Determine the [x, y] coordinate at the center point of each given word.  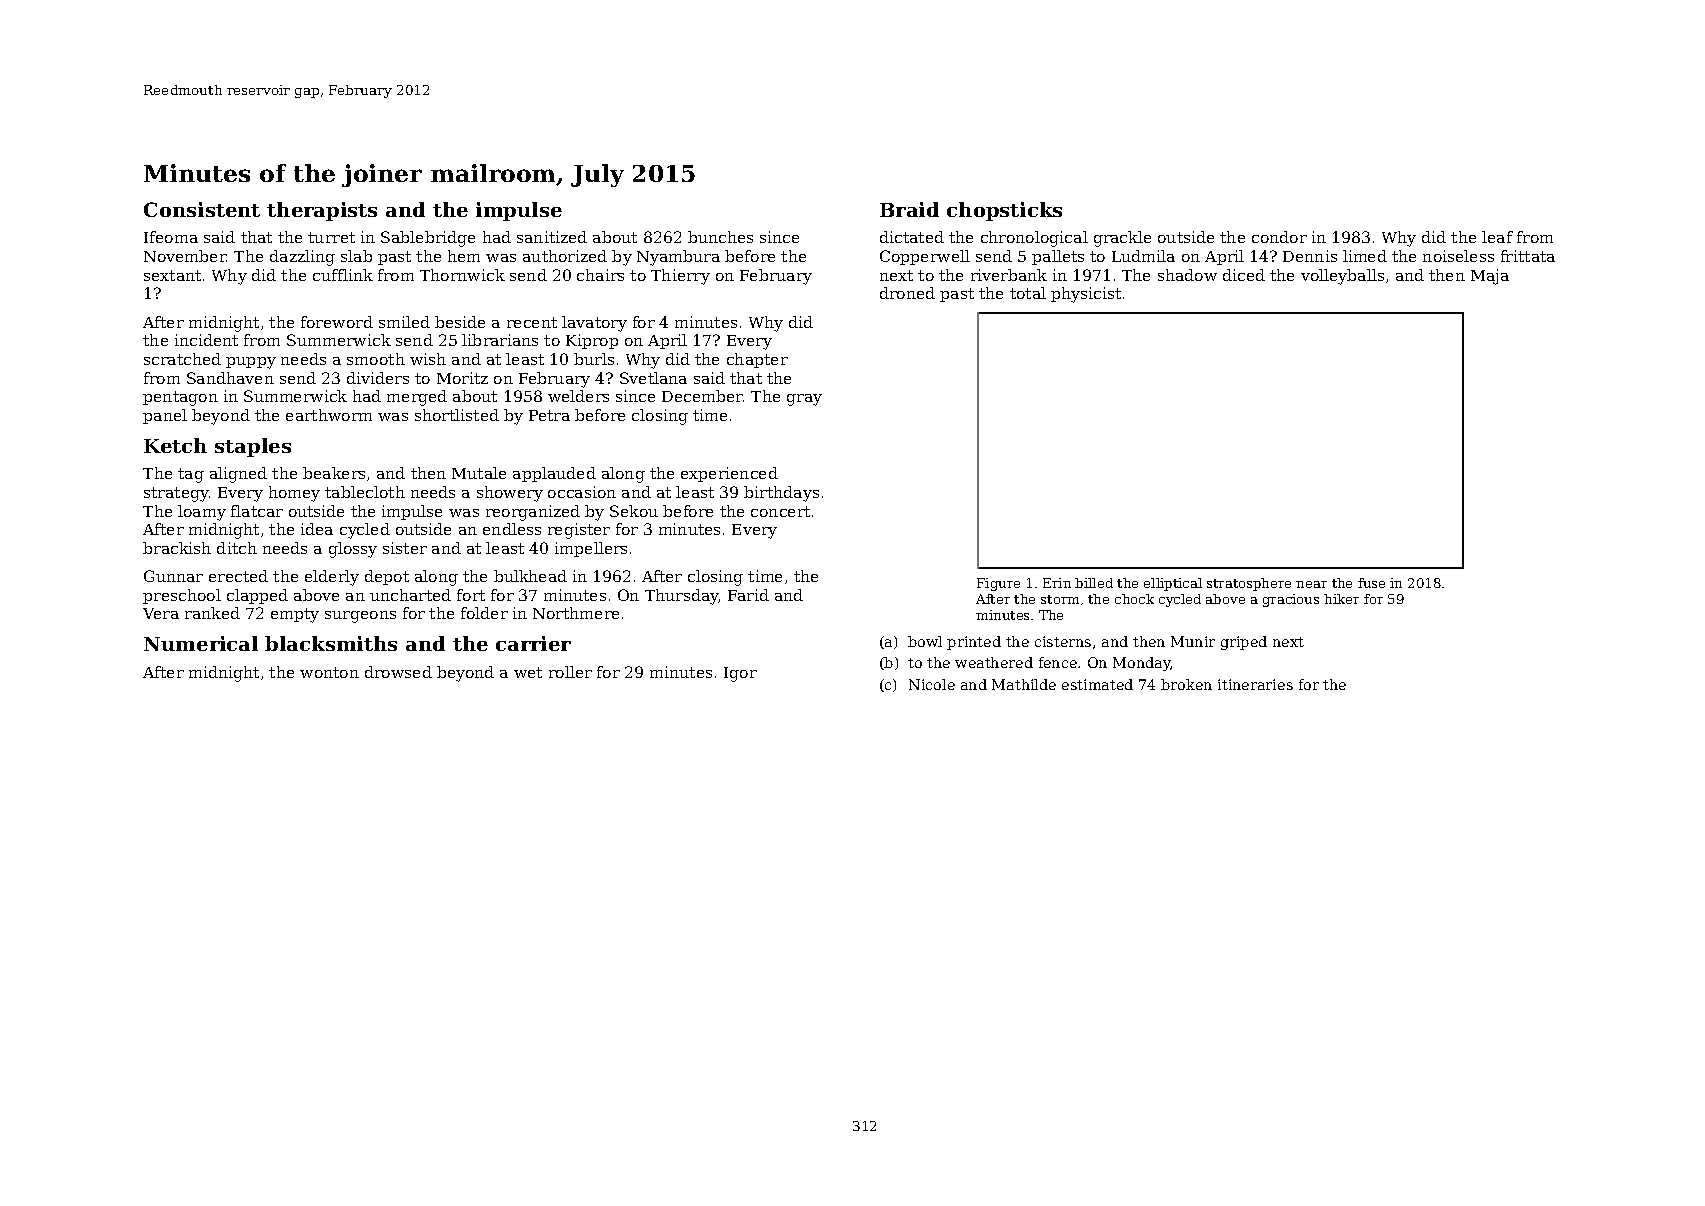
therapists [322, 211]
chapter [757, 360]
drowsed [398, 672]
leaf [1497, 237]
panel [165, 416]
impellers [591, 549]
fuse [1371, 583]
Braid [909, 209]
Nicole [932, 684]
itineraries [1255, 684]
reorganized [533, 513]
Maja [1490, 277]
